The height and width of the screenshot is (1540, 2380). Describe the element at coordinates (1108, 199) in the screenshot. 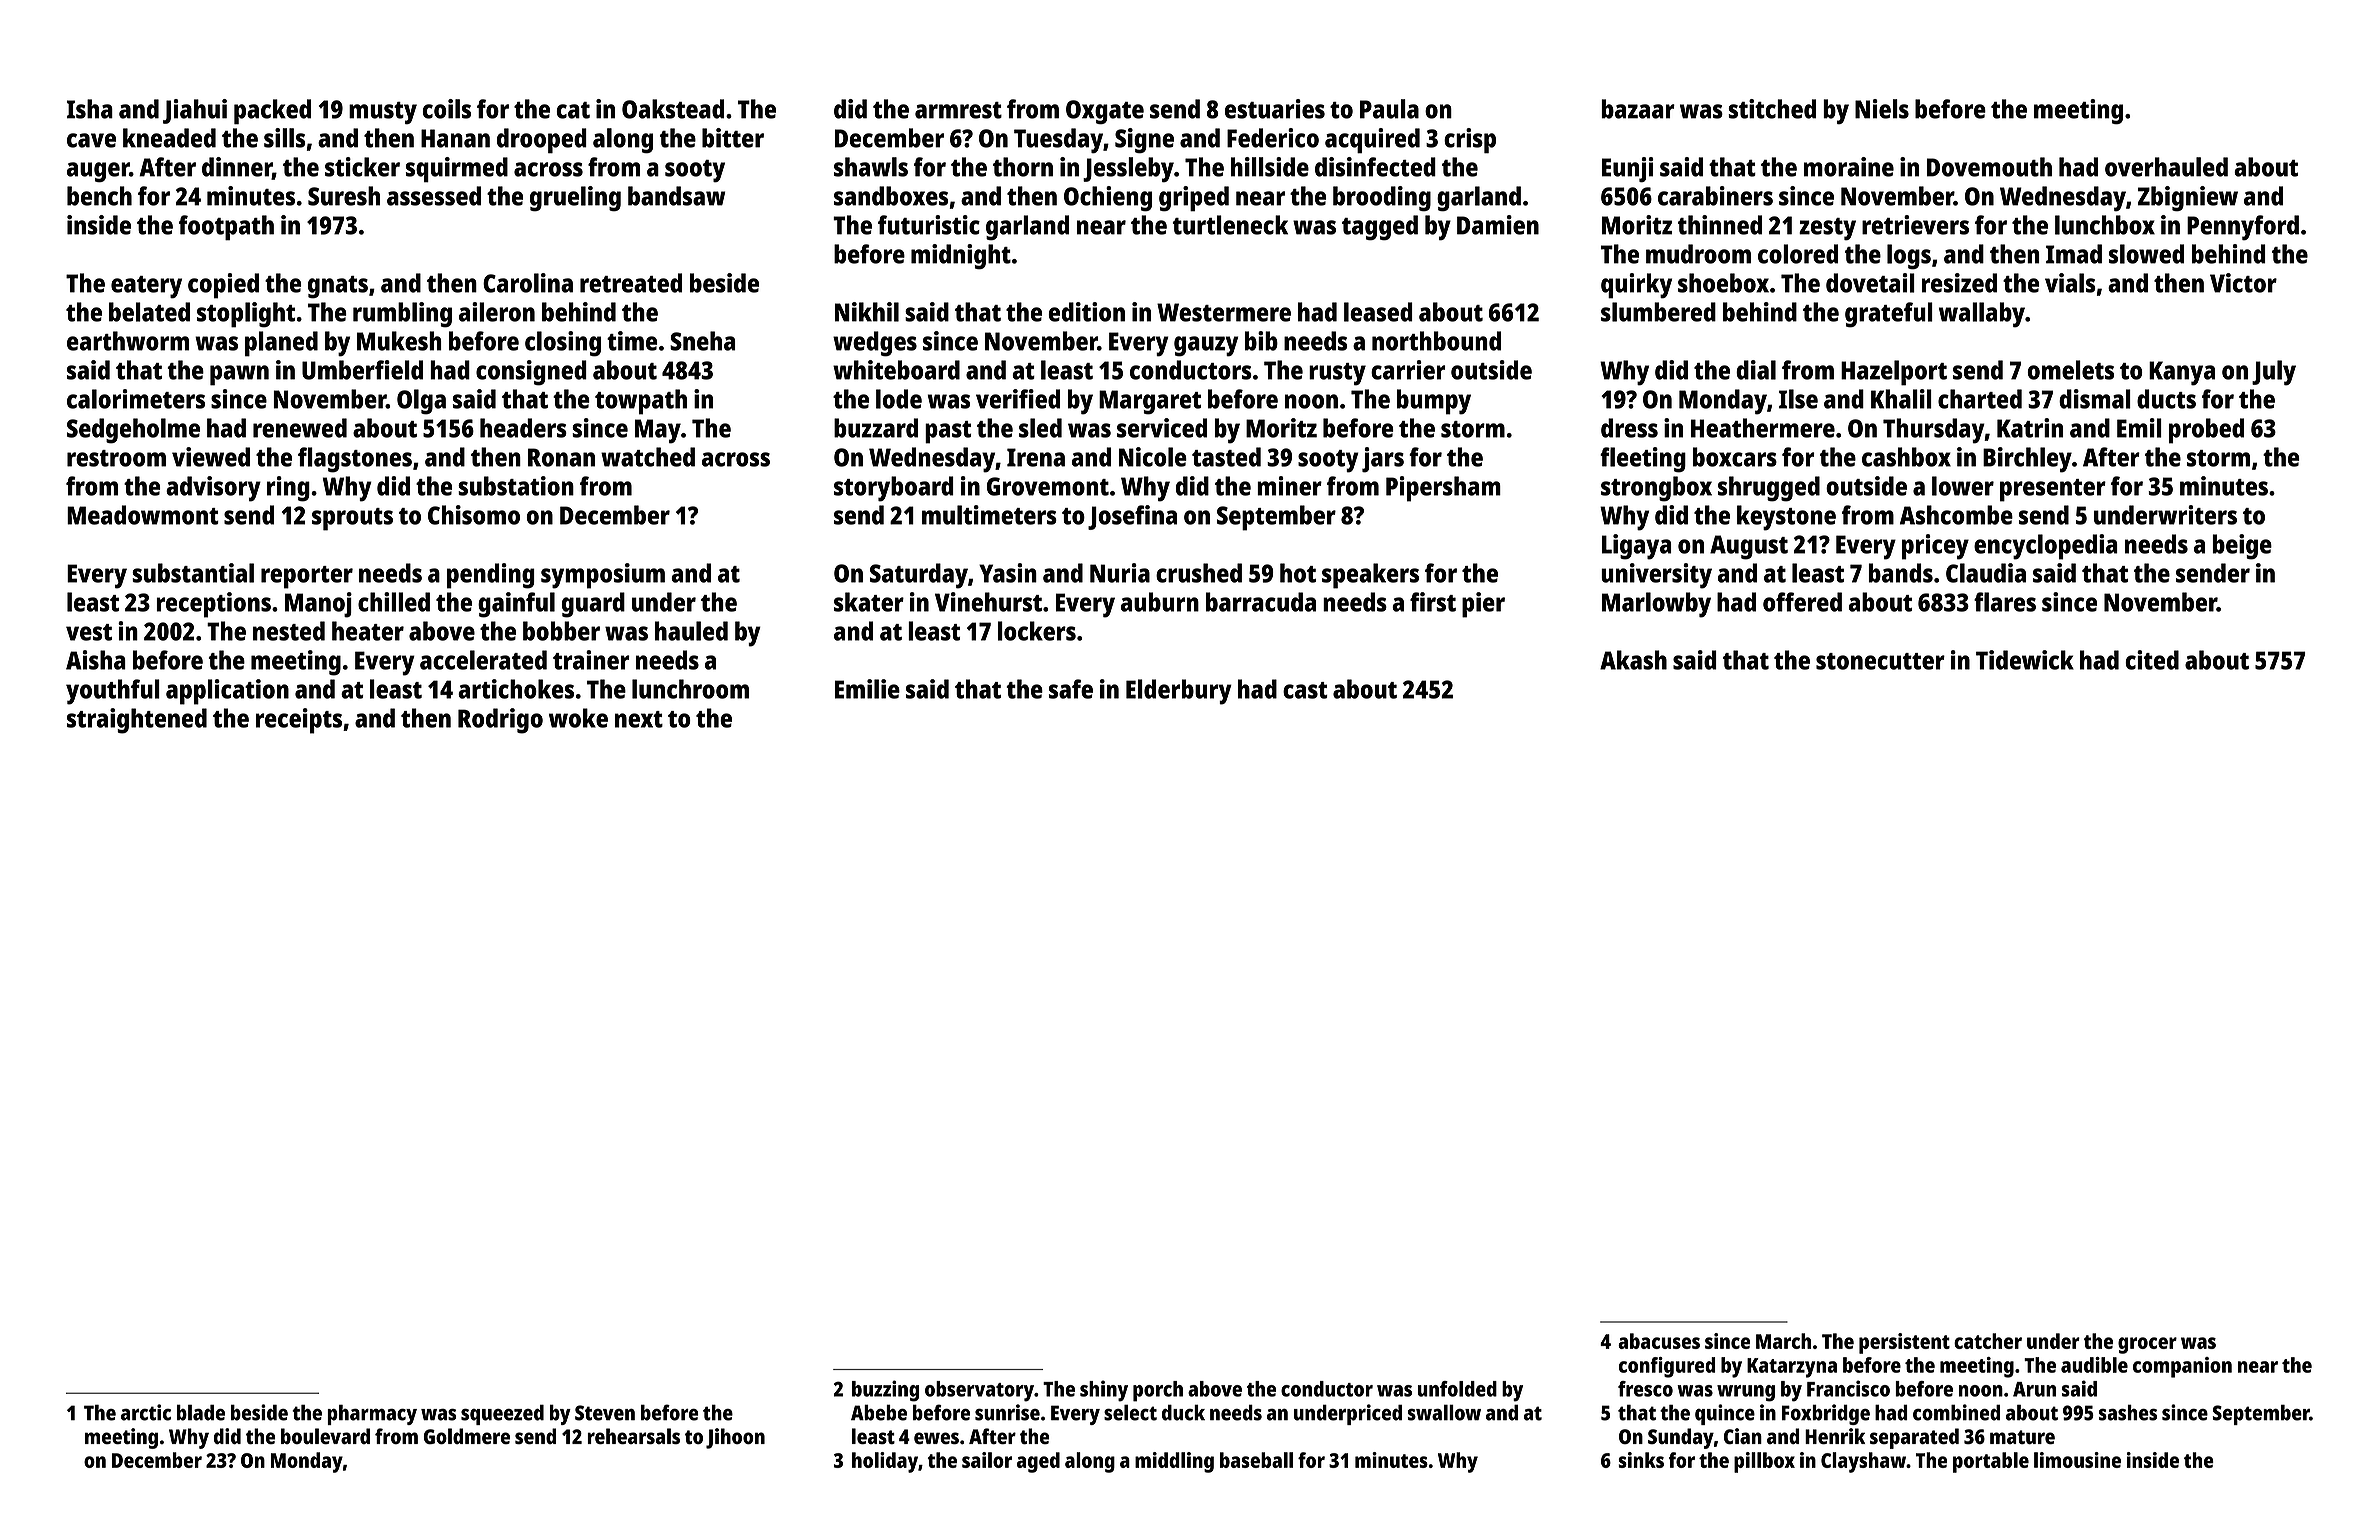

I see `Ochieng` at that location.
